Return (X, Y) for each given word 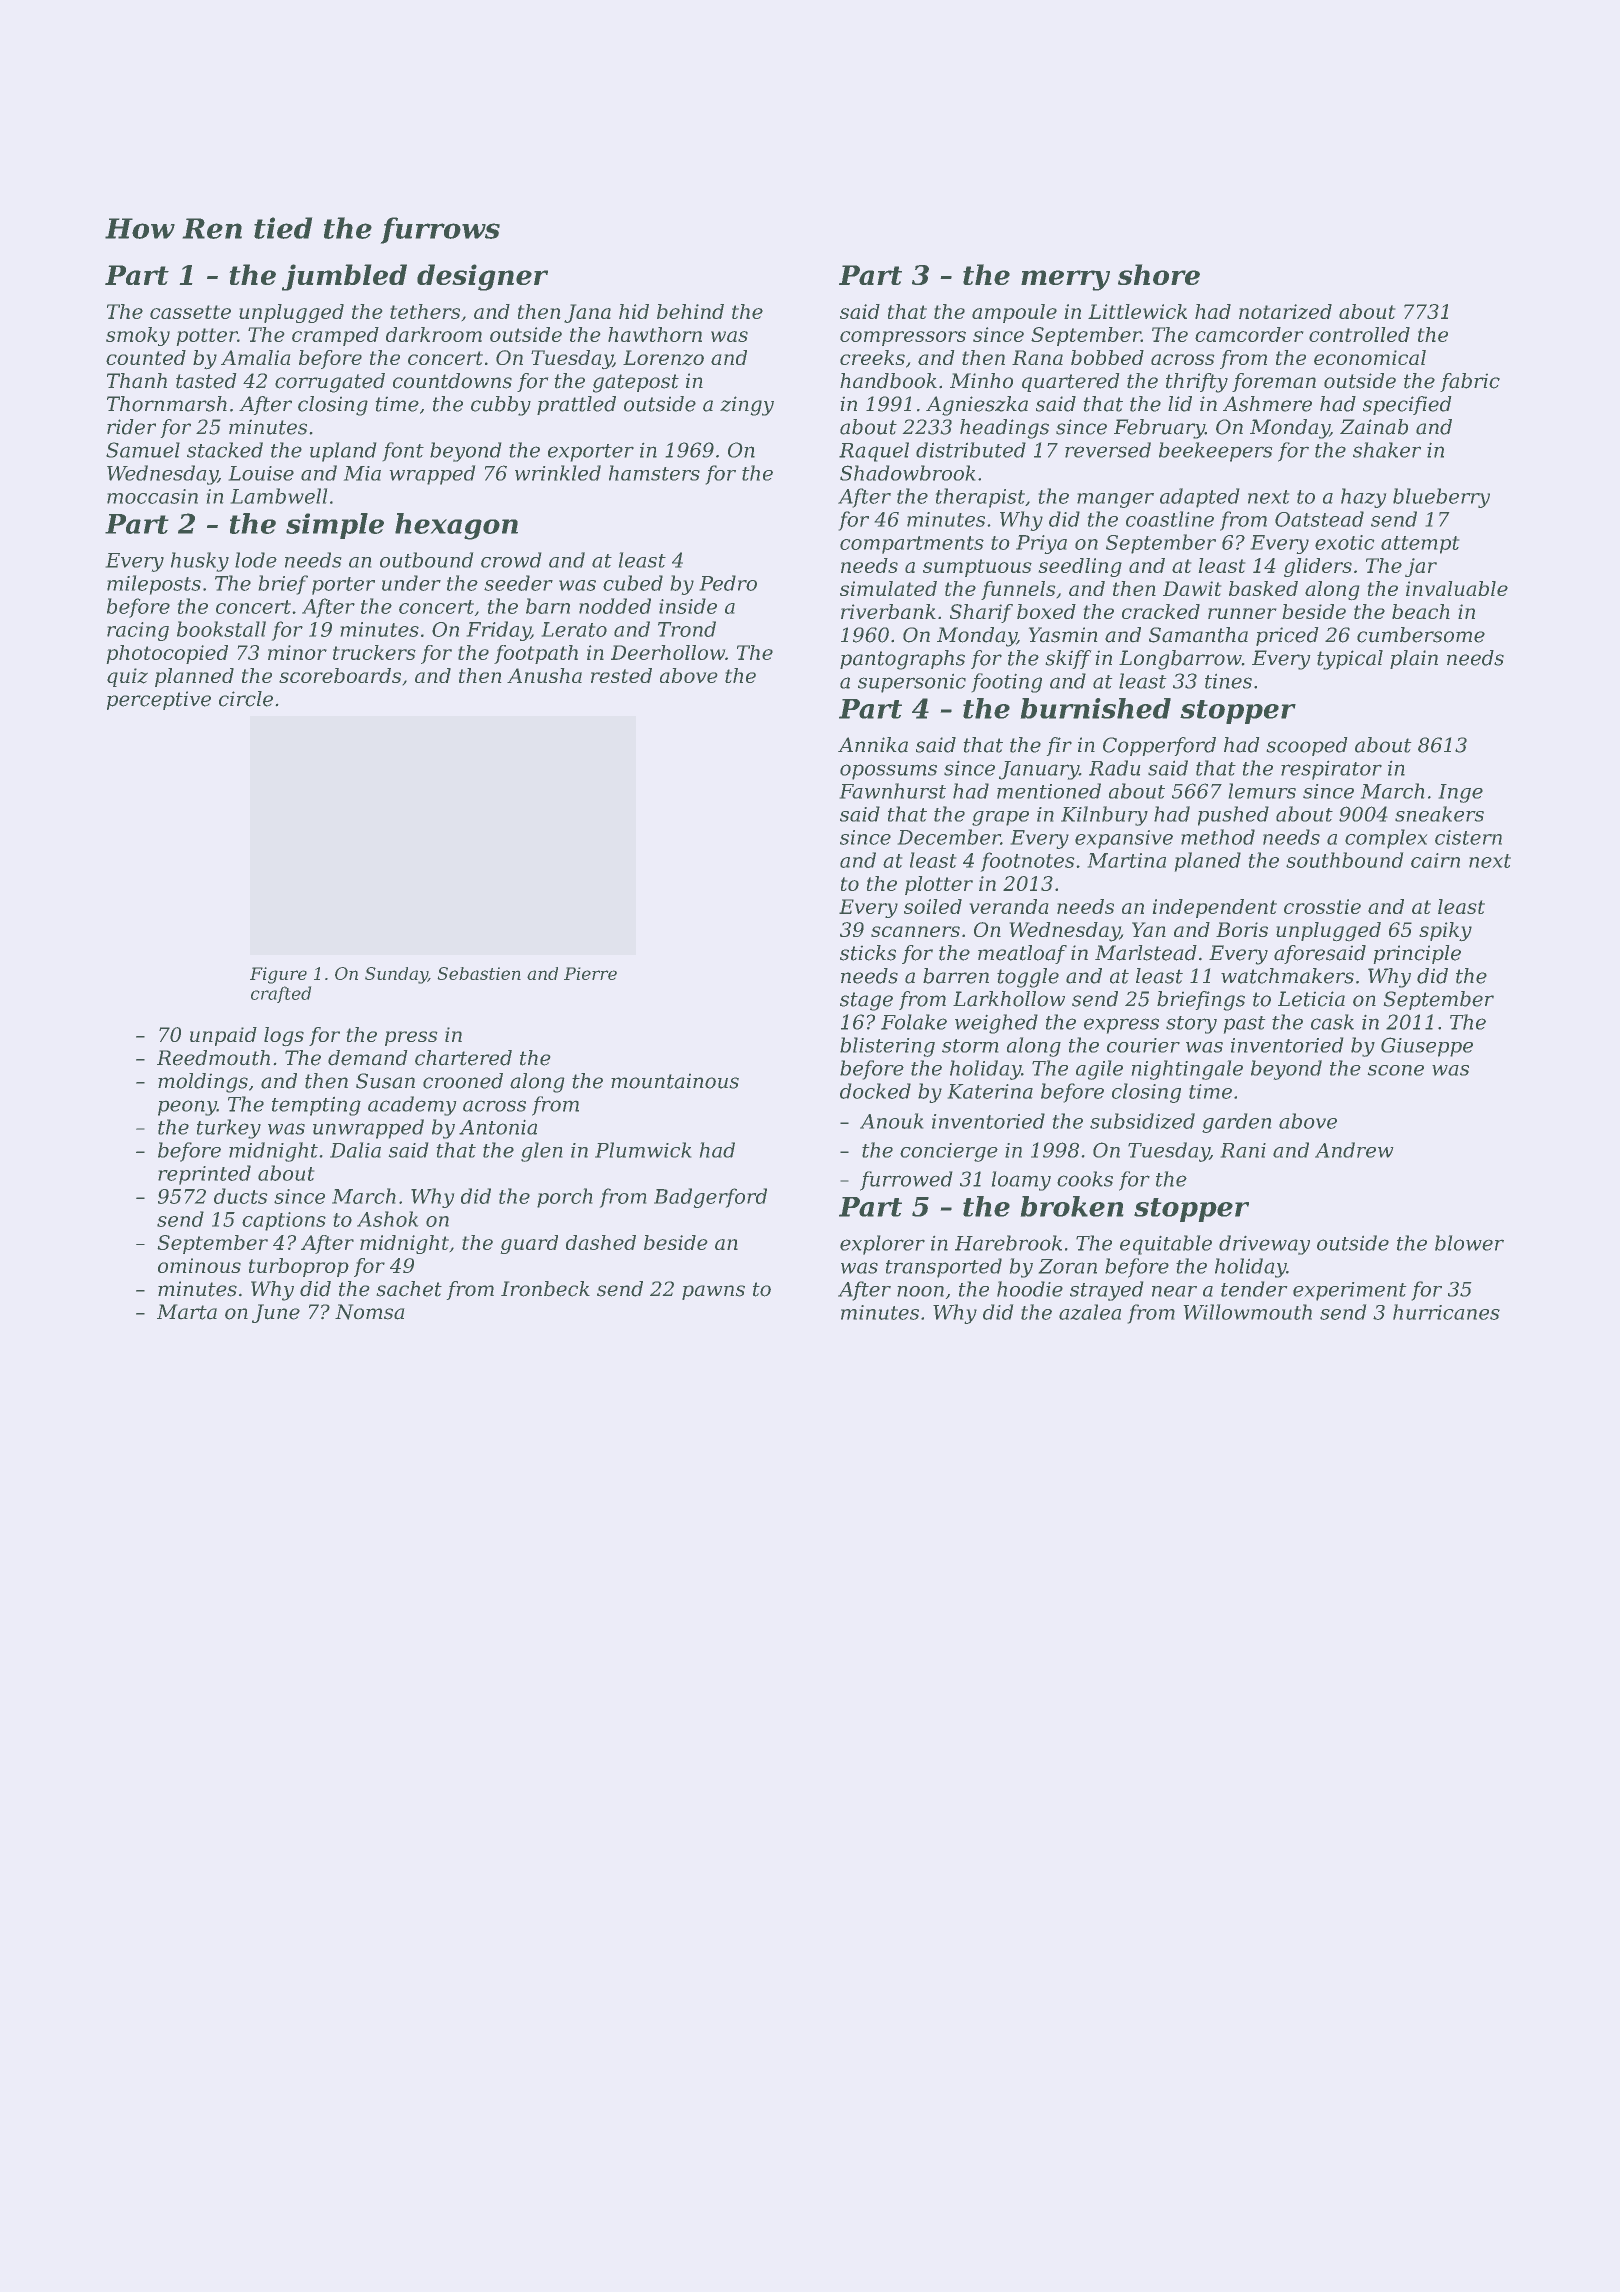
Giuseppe (1427, 1047)
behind (690, 311)
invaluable (1457, 588)
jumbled (344, 277)
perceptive (159, 700)
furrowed (906, 1181)
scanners (915, 931)
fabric (1470, 382)
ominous (199, 1265)
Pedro (728, 583)
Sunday (396, 975)
